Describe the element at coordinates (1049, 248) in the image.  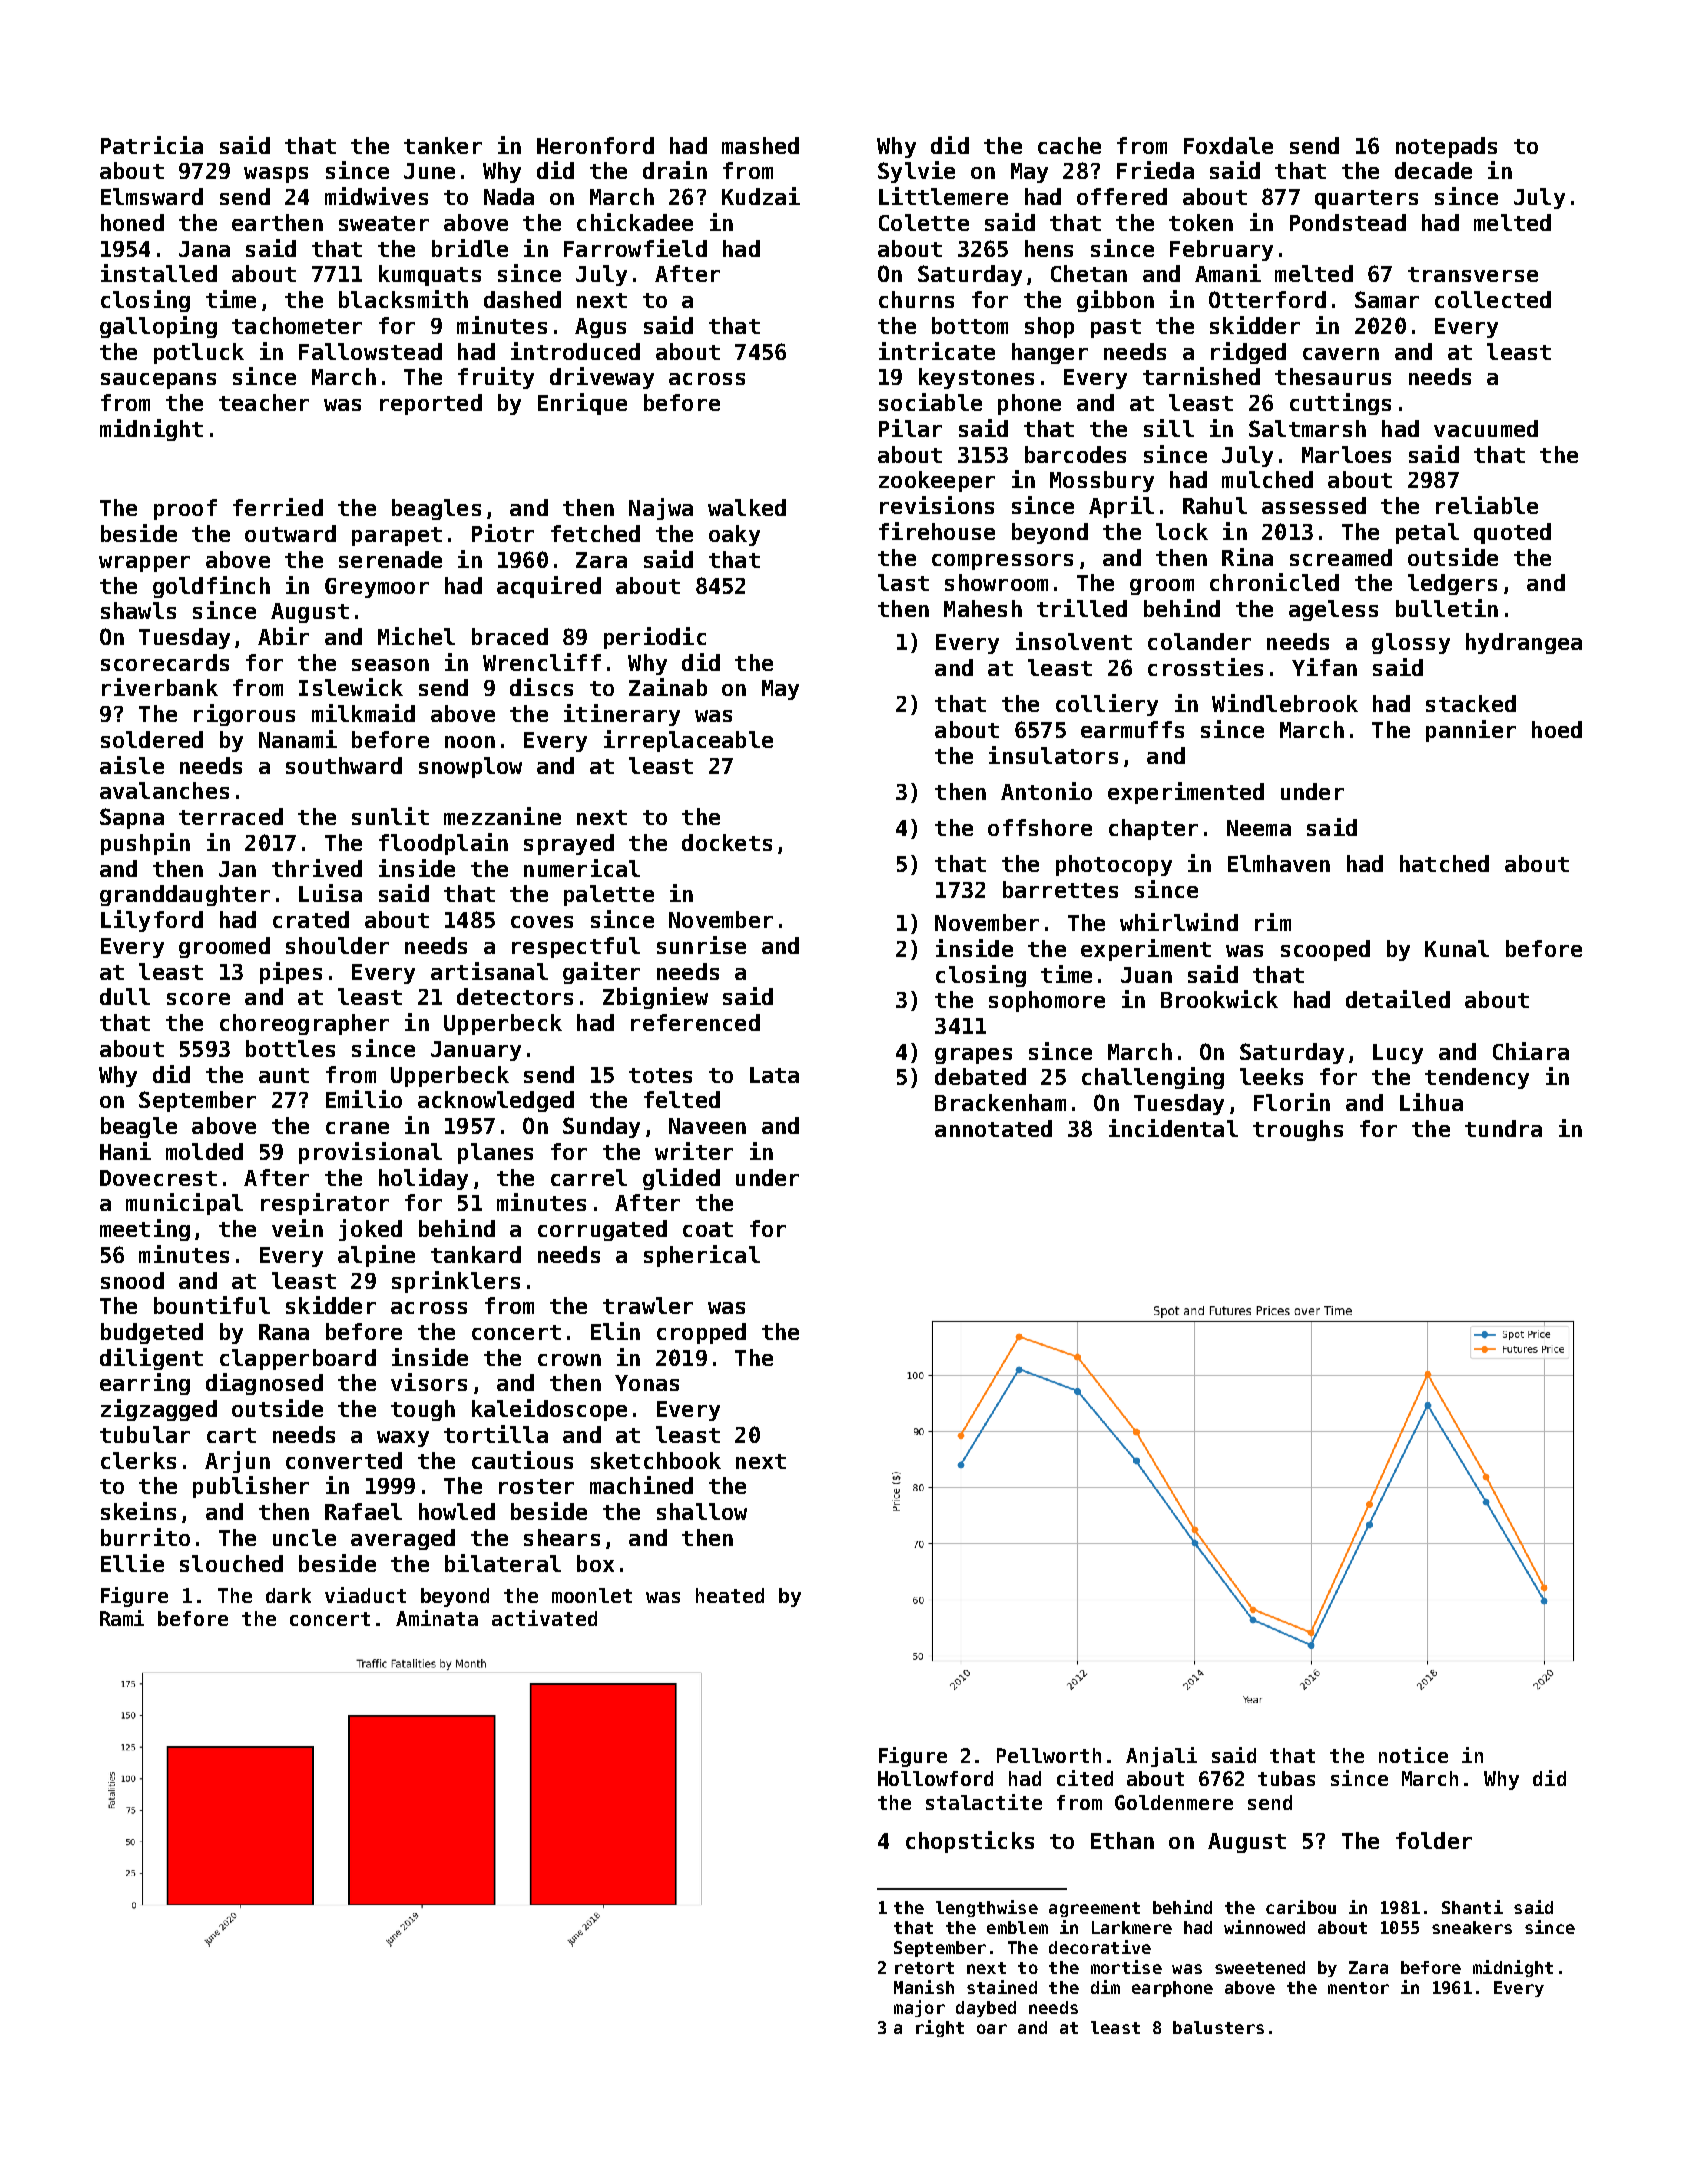
I see `hens` at that location.
